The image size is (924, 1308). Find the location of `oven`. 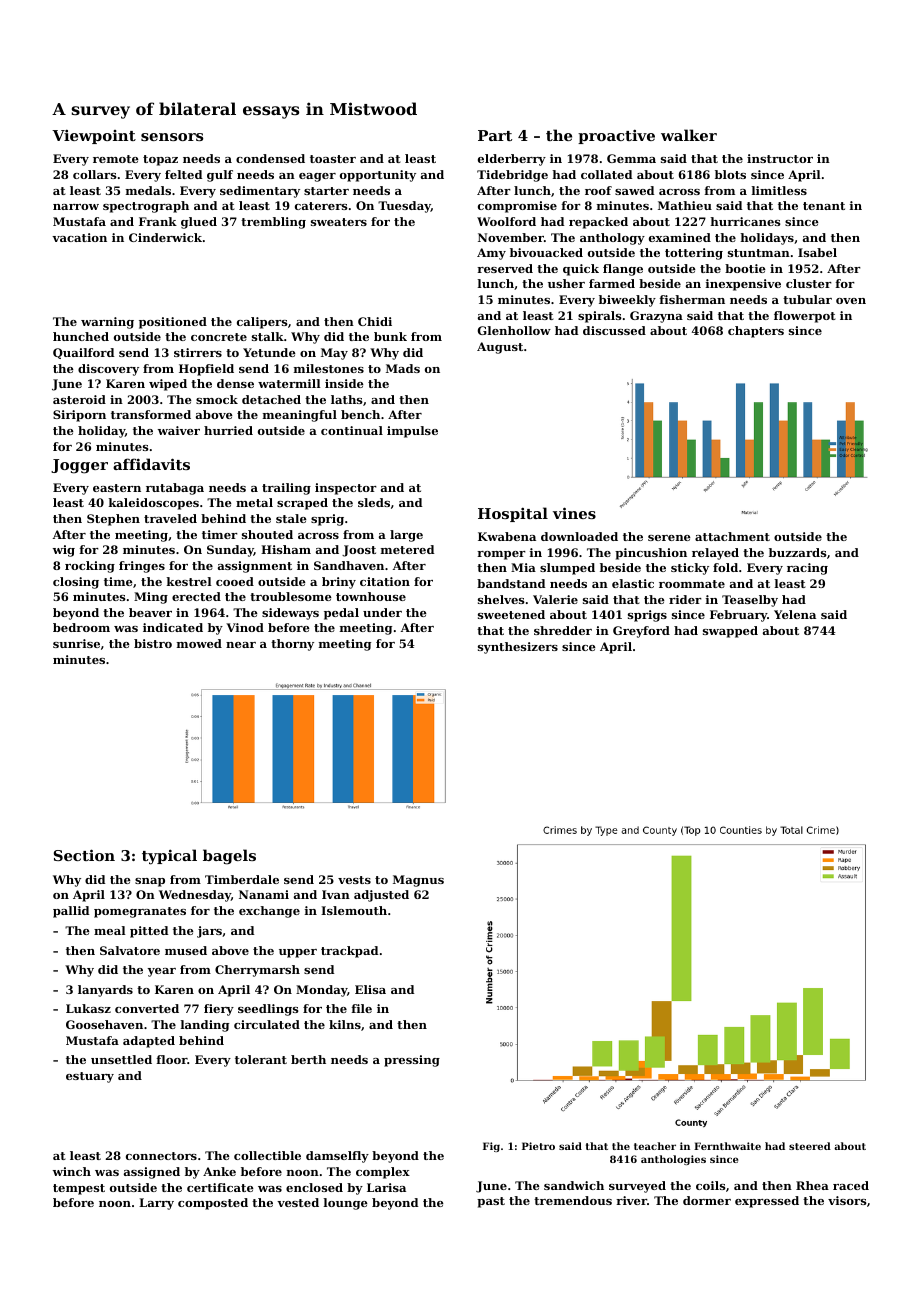

oven is located at coordinates (851, 301).
